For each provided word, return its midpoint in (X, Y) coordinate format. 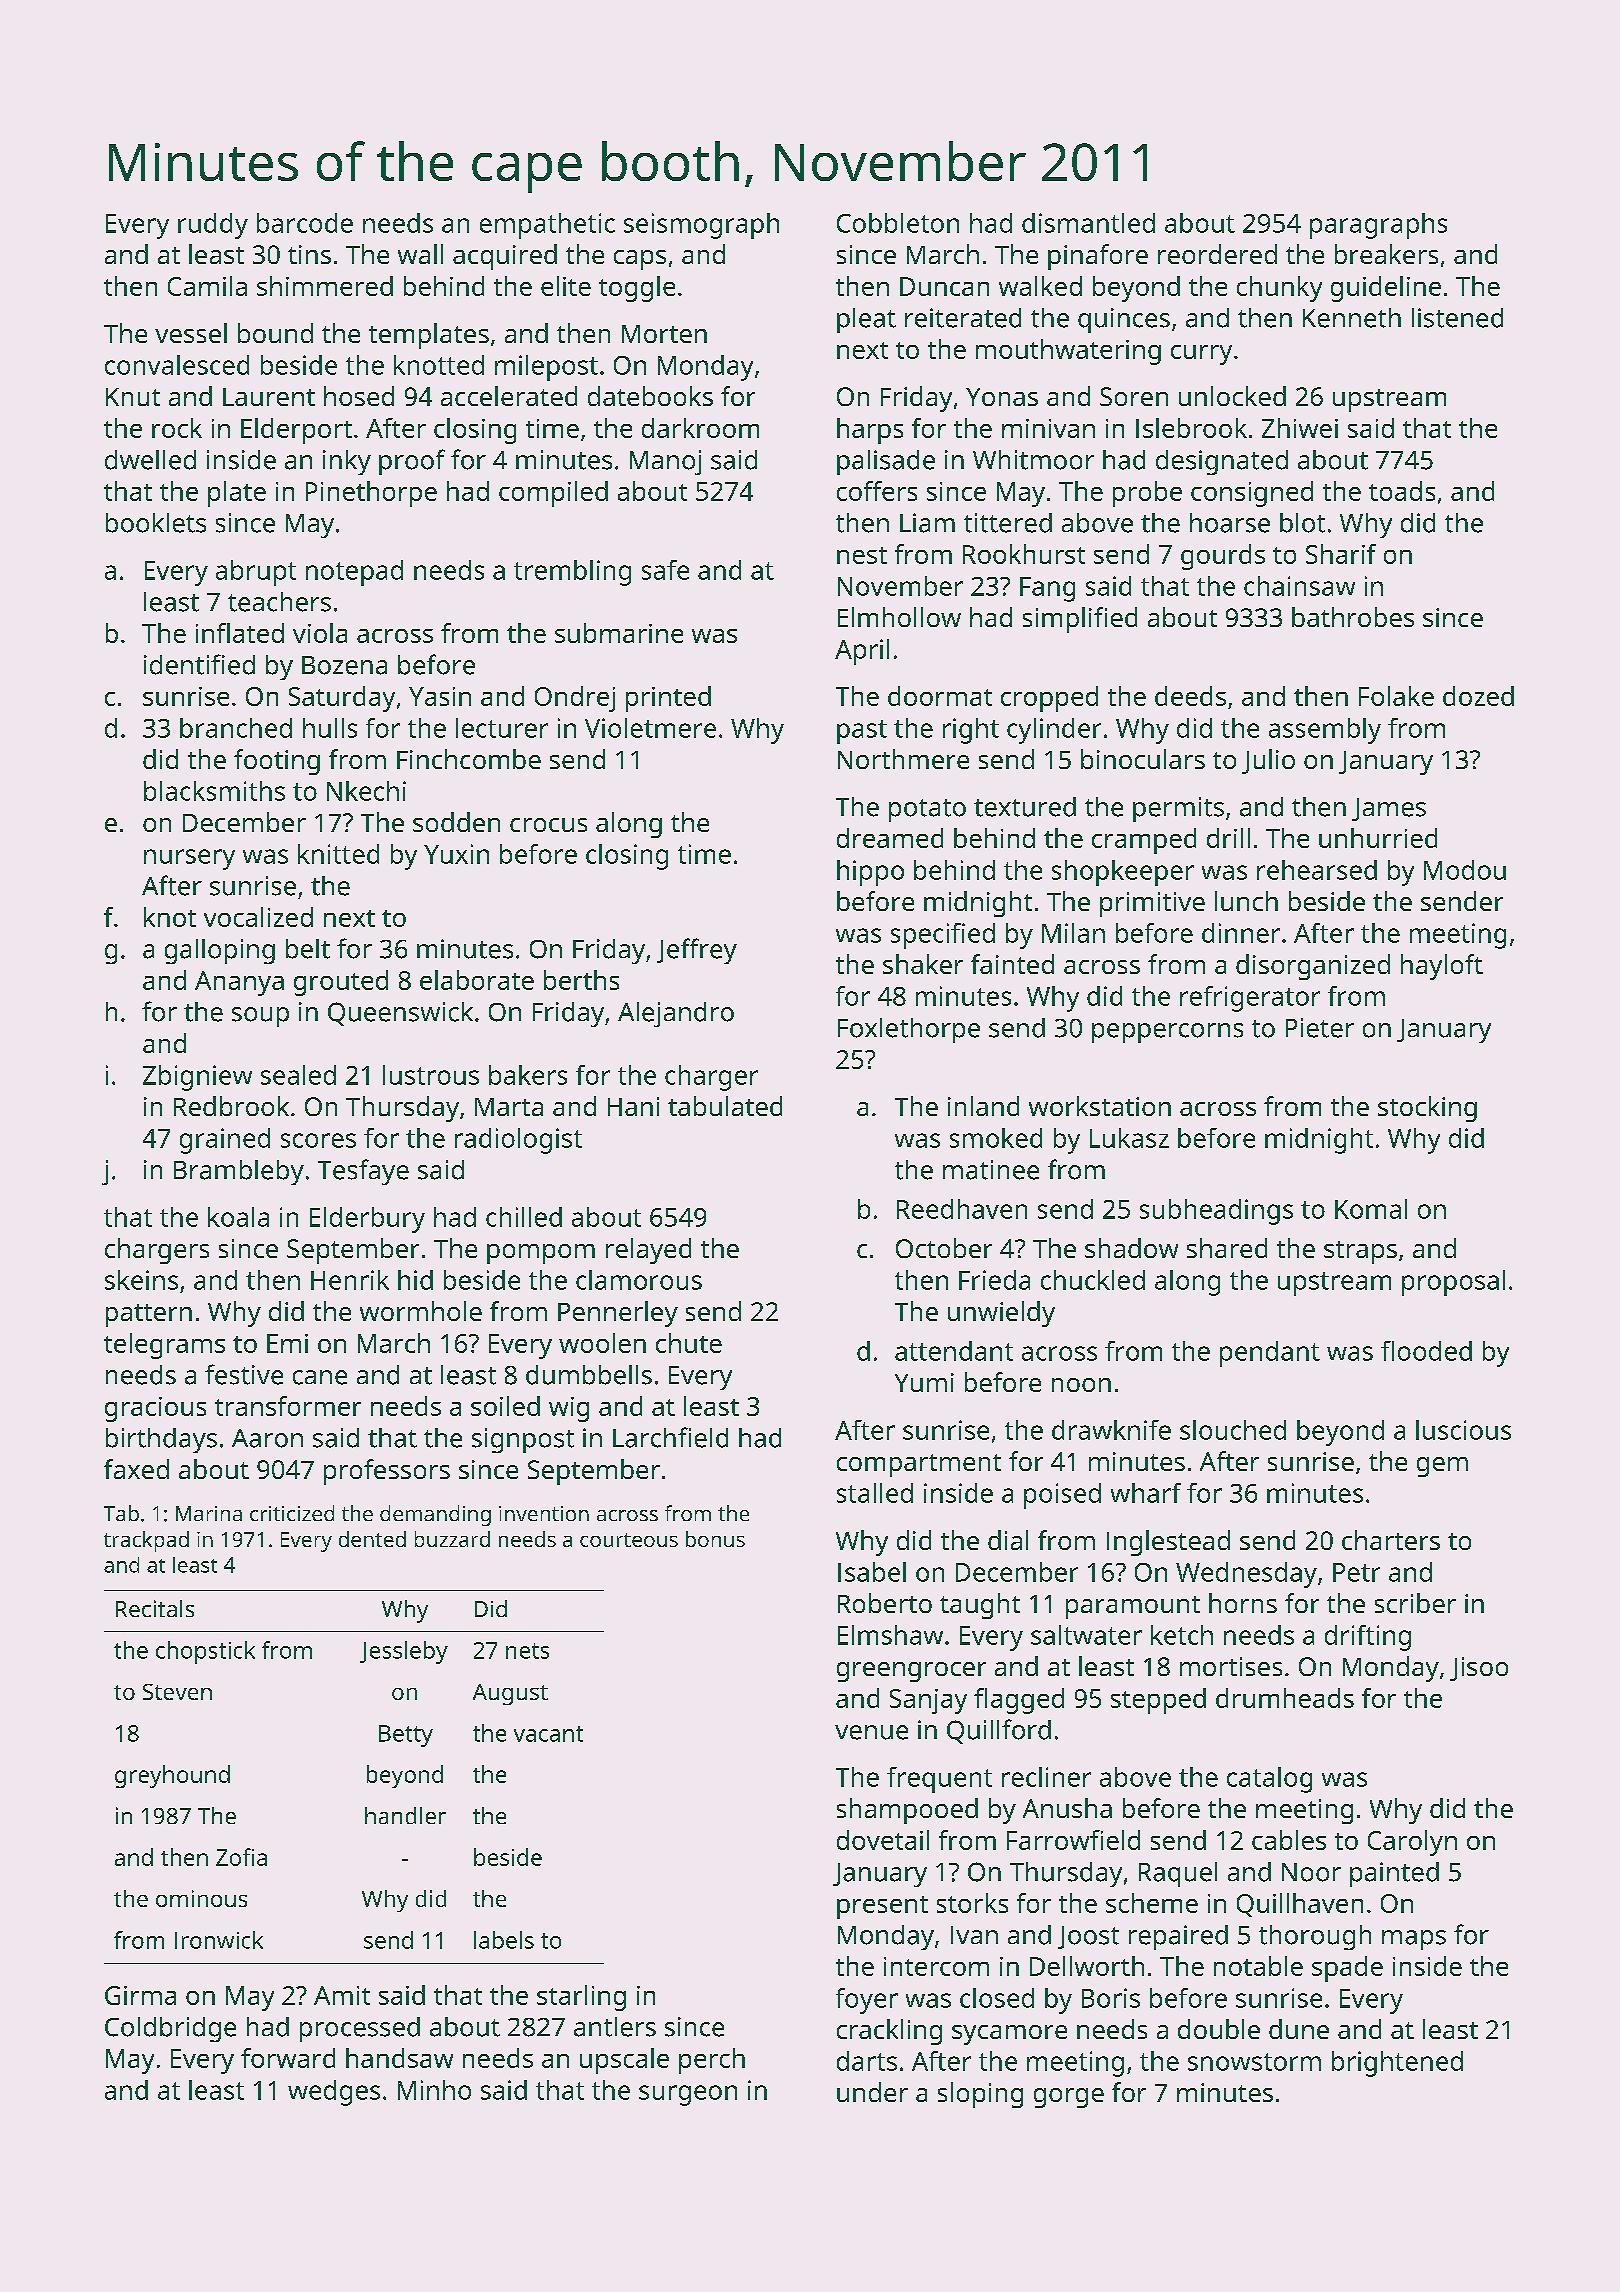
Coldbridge (170, 2029)
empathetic (547, 226)
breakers (1386, 254)
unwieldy (1001, 1314)
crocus (548, 825)
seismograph (701, 226)
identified (199, 664)
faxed (136, 1469)
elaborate (477, 980)
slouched (1233, 1430)
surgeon (688, 2095)
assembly (1325, 731)
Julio (1268, 761)
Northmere (903, 759)
